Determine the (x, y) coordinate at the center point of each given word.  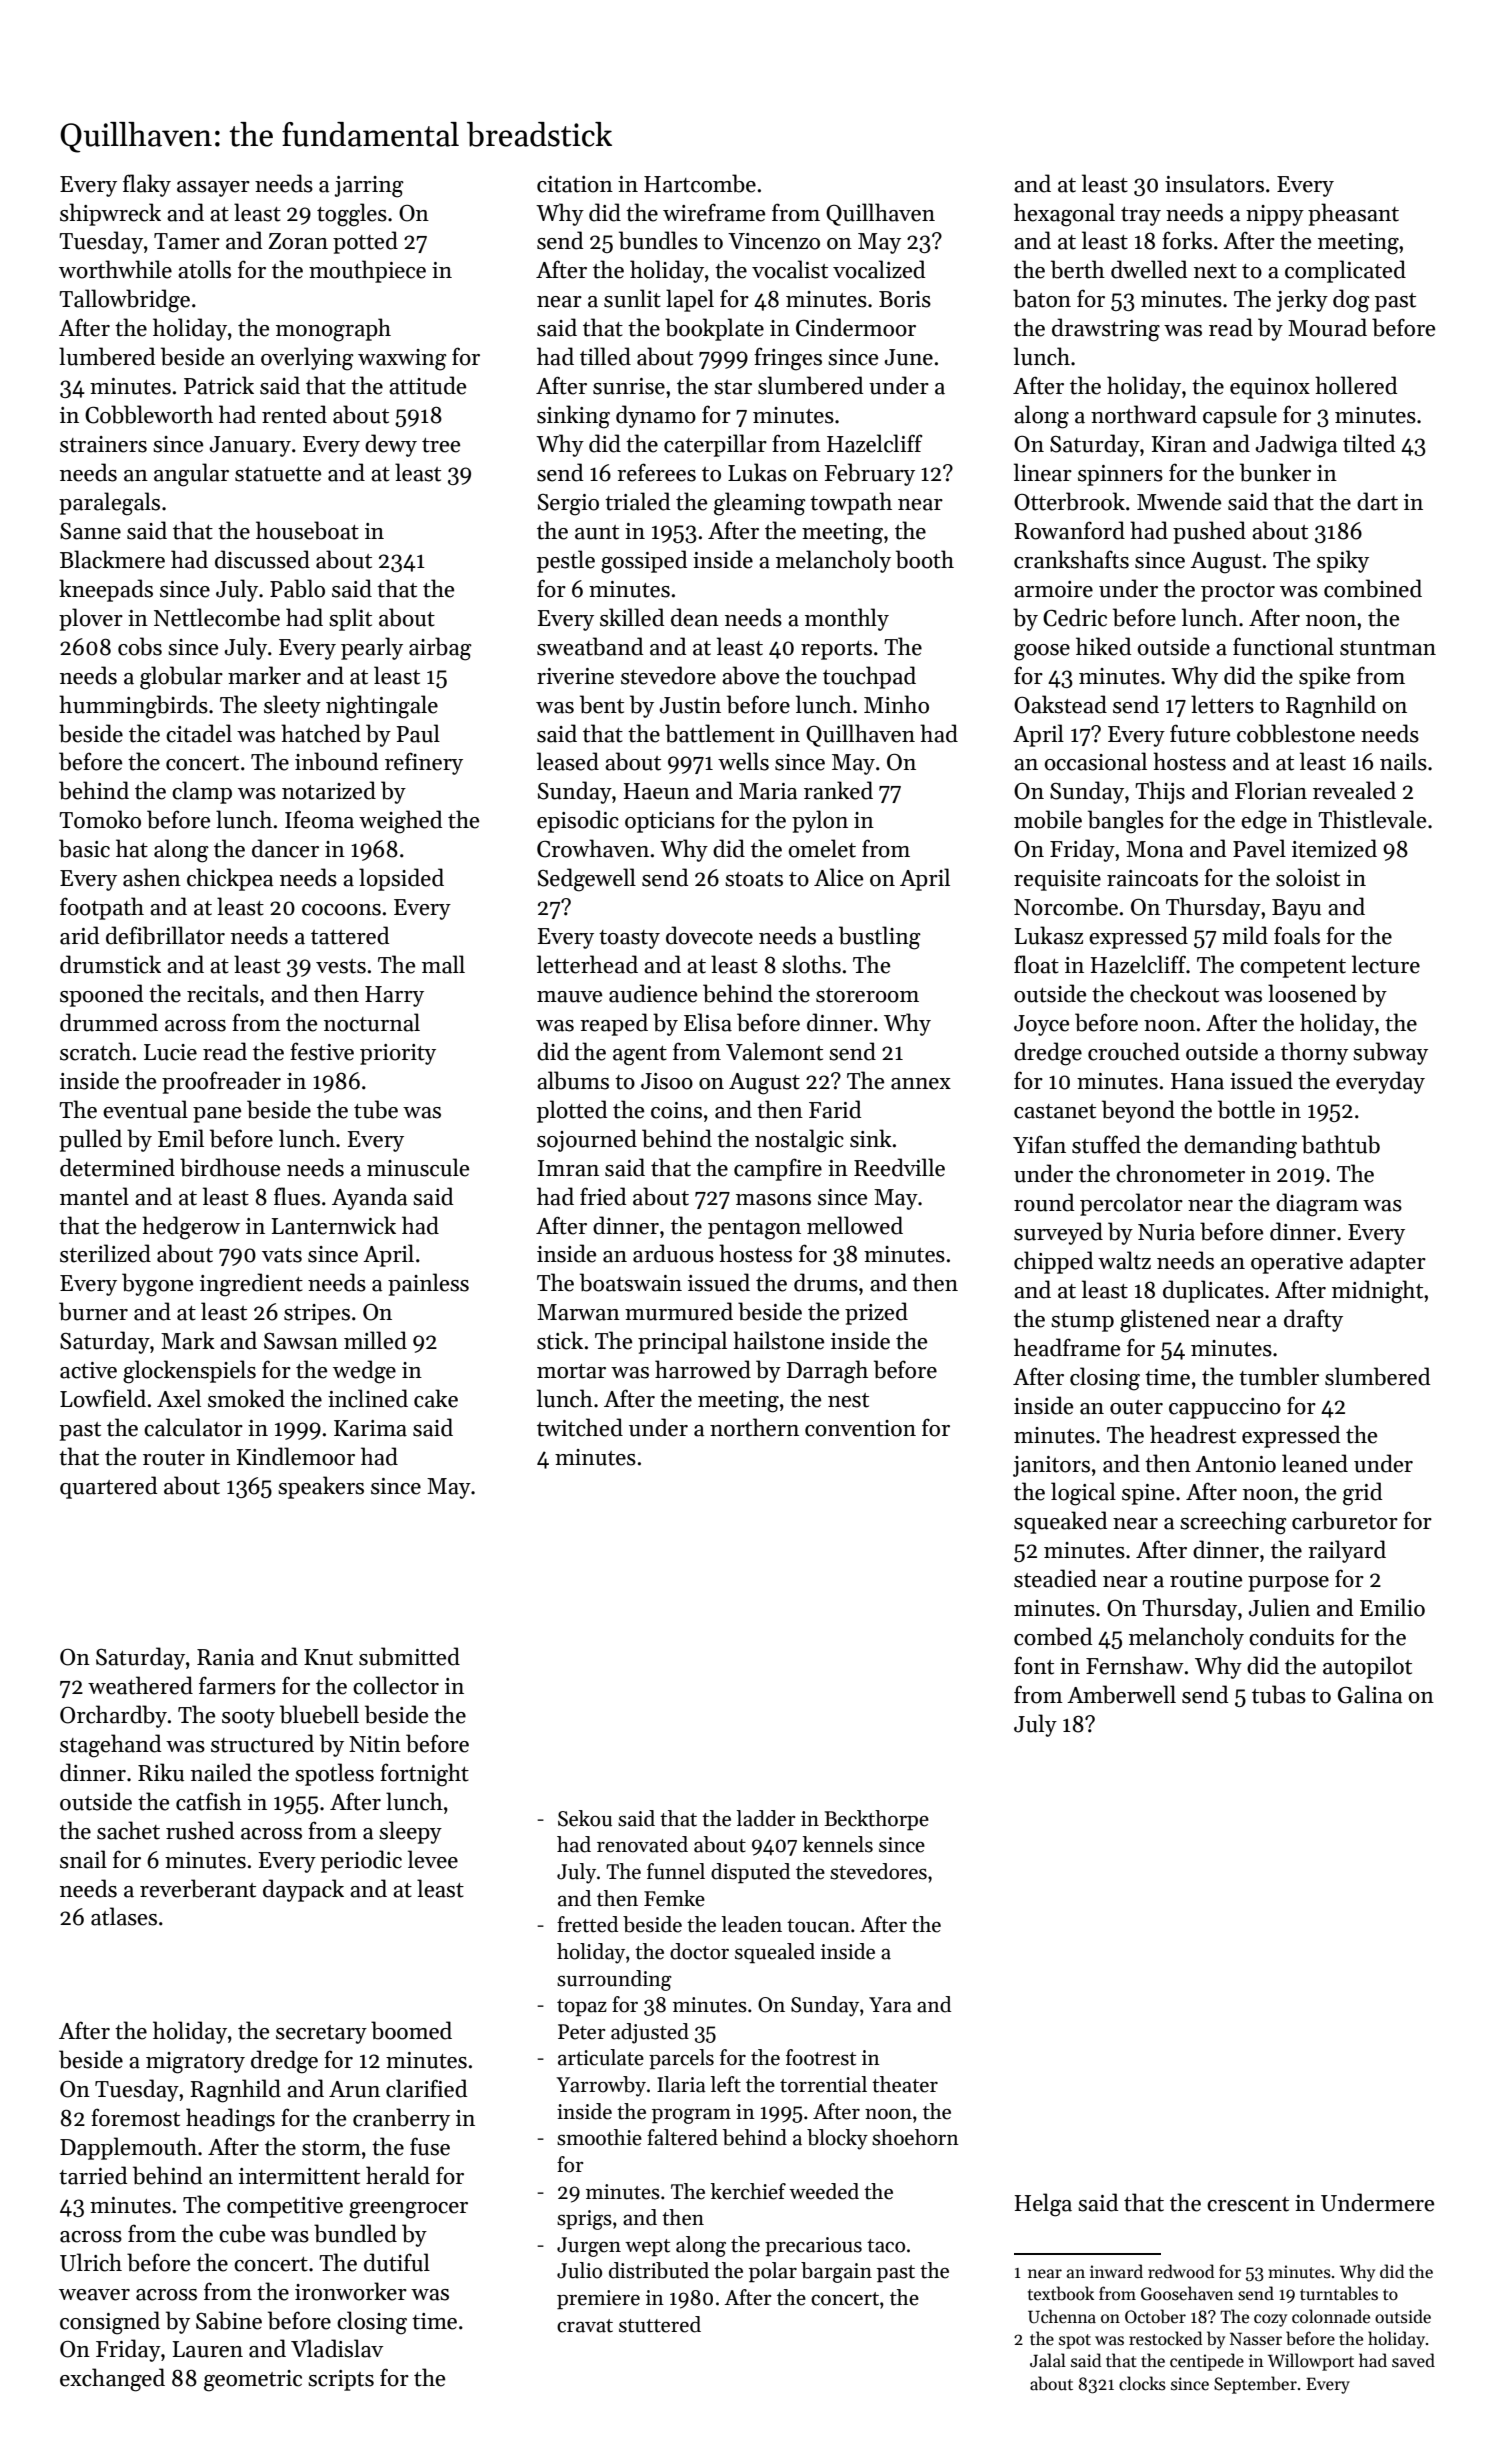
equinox (1270, 388)
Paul (418, 733)
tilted (1369, 443)
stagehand (110, 1746)
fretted (587, 1924)
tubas (1279, 1694)
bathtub (1341, 1144)
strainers (103, 444)
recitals (223, 993)
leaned (1315, 1463)
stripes (317, 1314)
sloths (811, 964)
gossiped (644, 562)
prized (876, 1313)
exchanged (112, 2380)
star (733, 387)
